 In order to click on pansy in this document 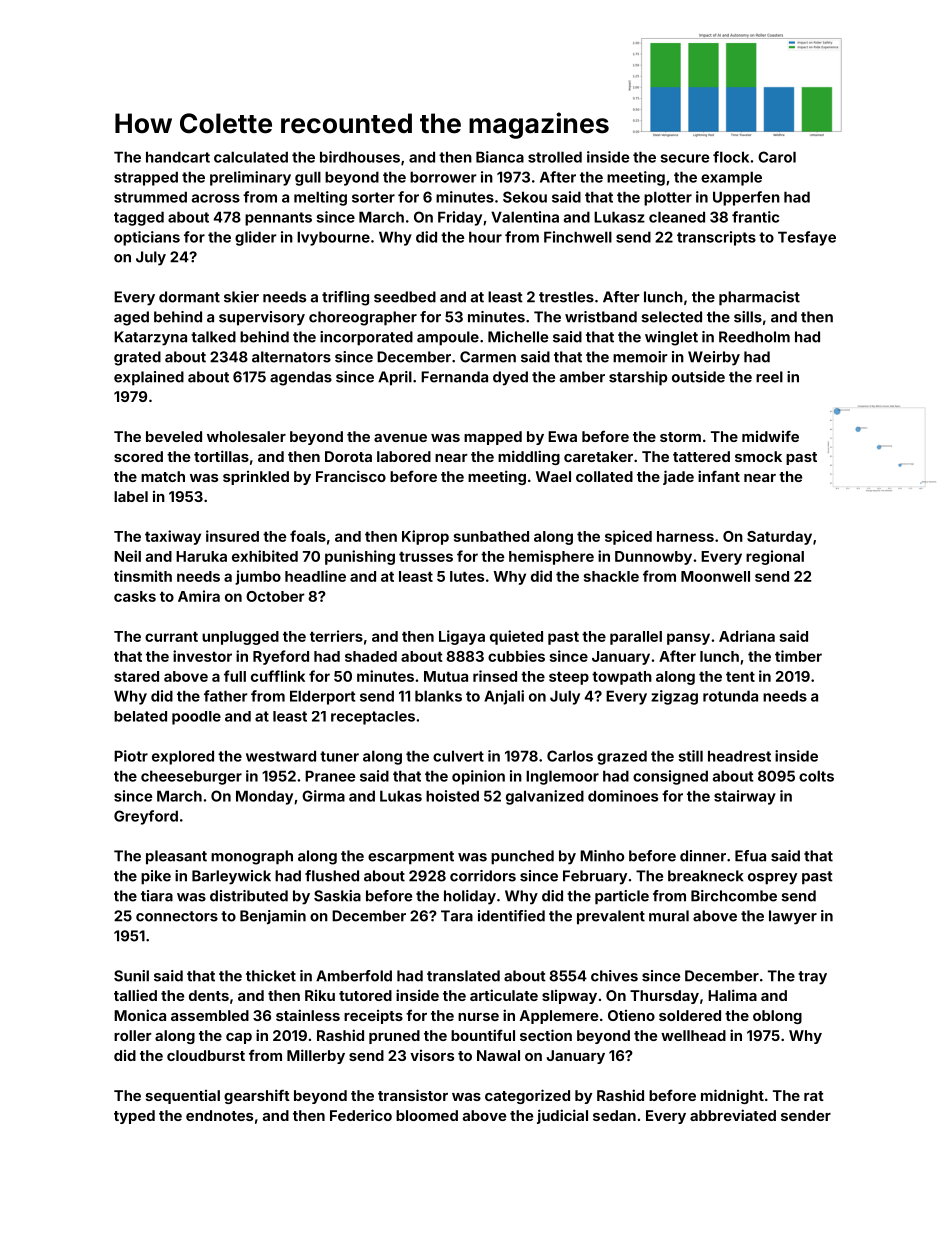, I will do `click(688, 639)`.
